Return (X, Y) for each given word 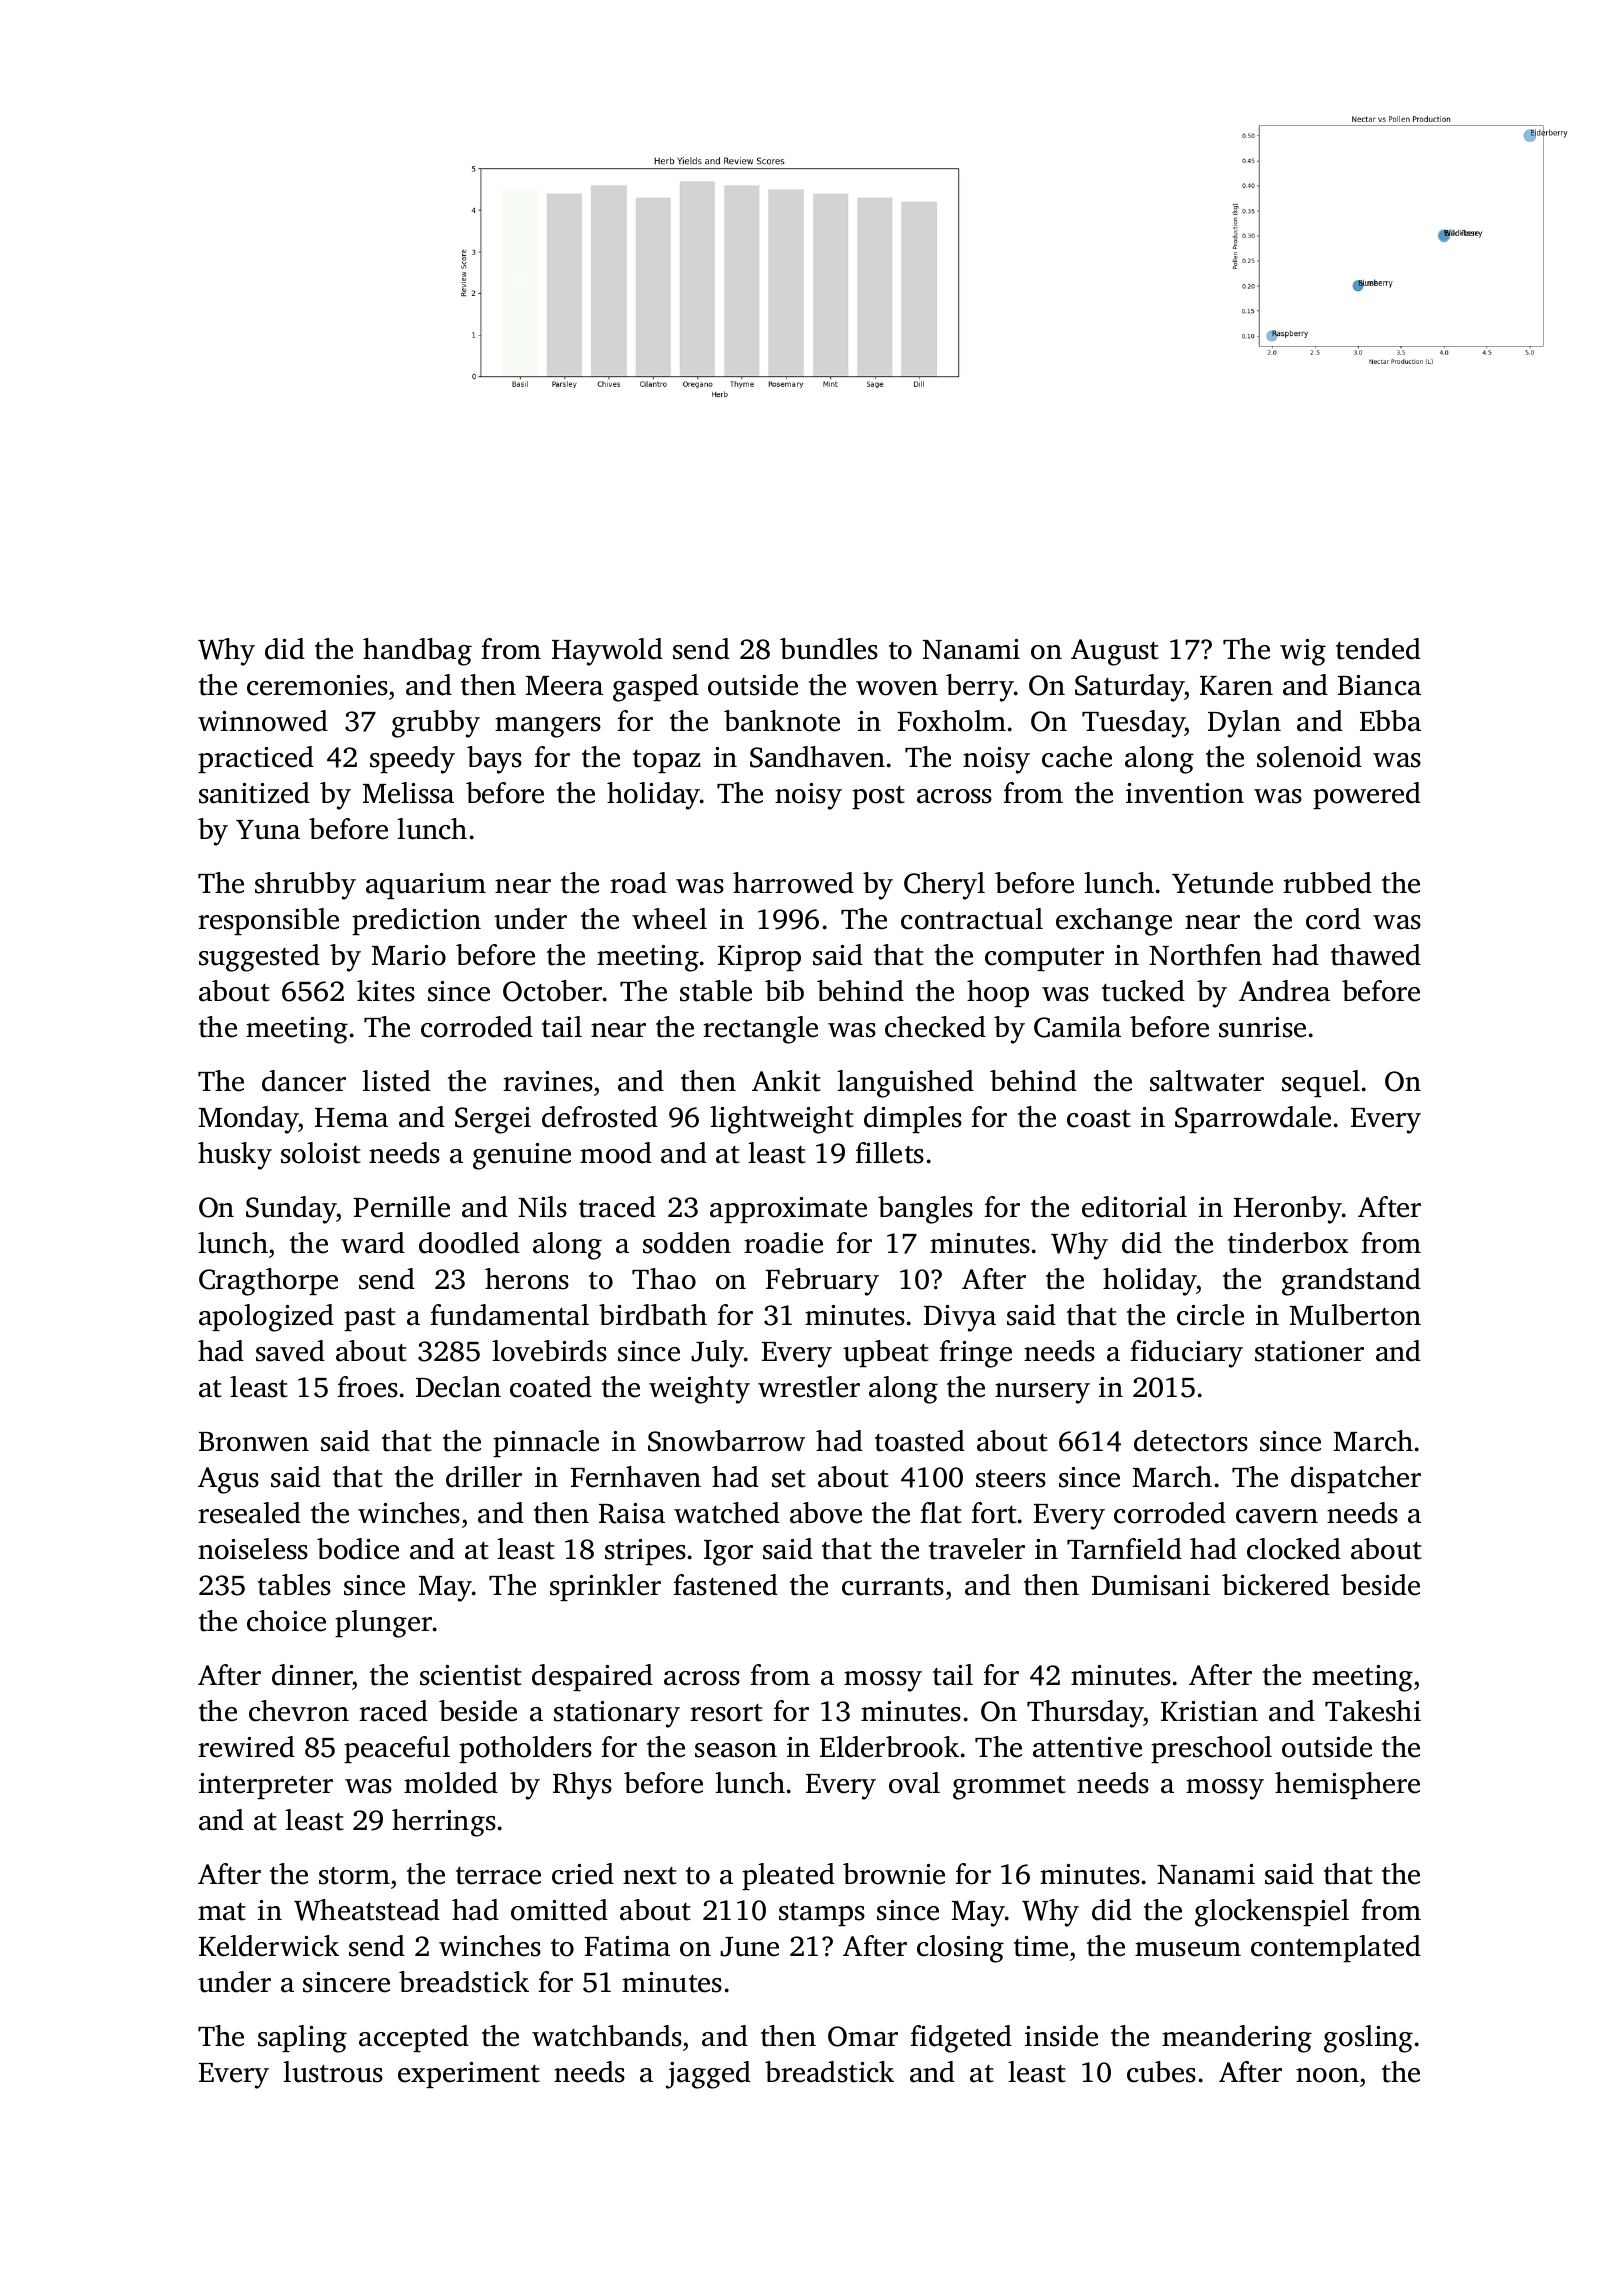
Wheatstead (367, 1910)
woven (897, 688)
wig (1303, 652)
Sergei (493, 1120)
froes (368, 1387)
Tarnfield (1124, 1549)
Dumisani (1151, 1585)
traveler (977, 1549)
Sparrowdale (1253, 1119)
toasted (920, 1441)
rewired (246, 1747)
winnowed (263, 721)
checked (935, 1027)
